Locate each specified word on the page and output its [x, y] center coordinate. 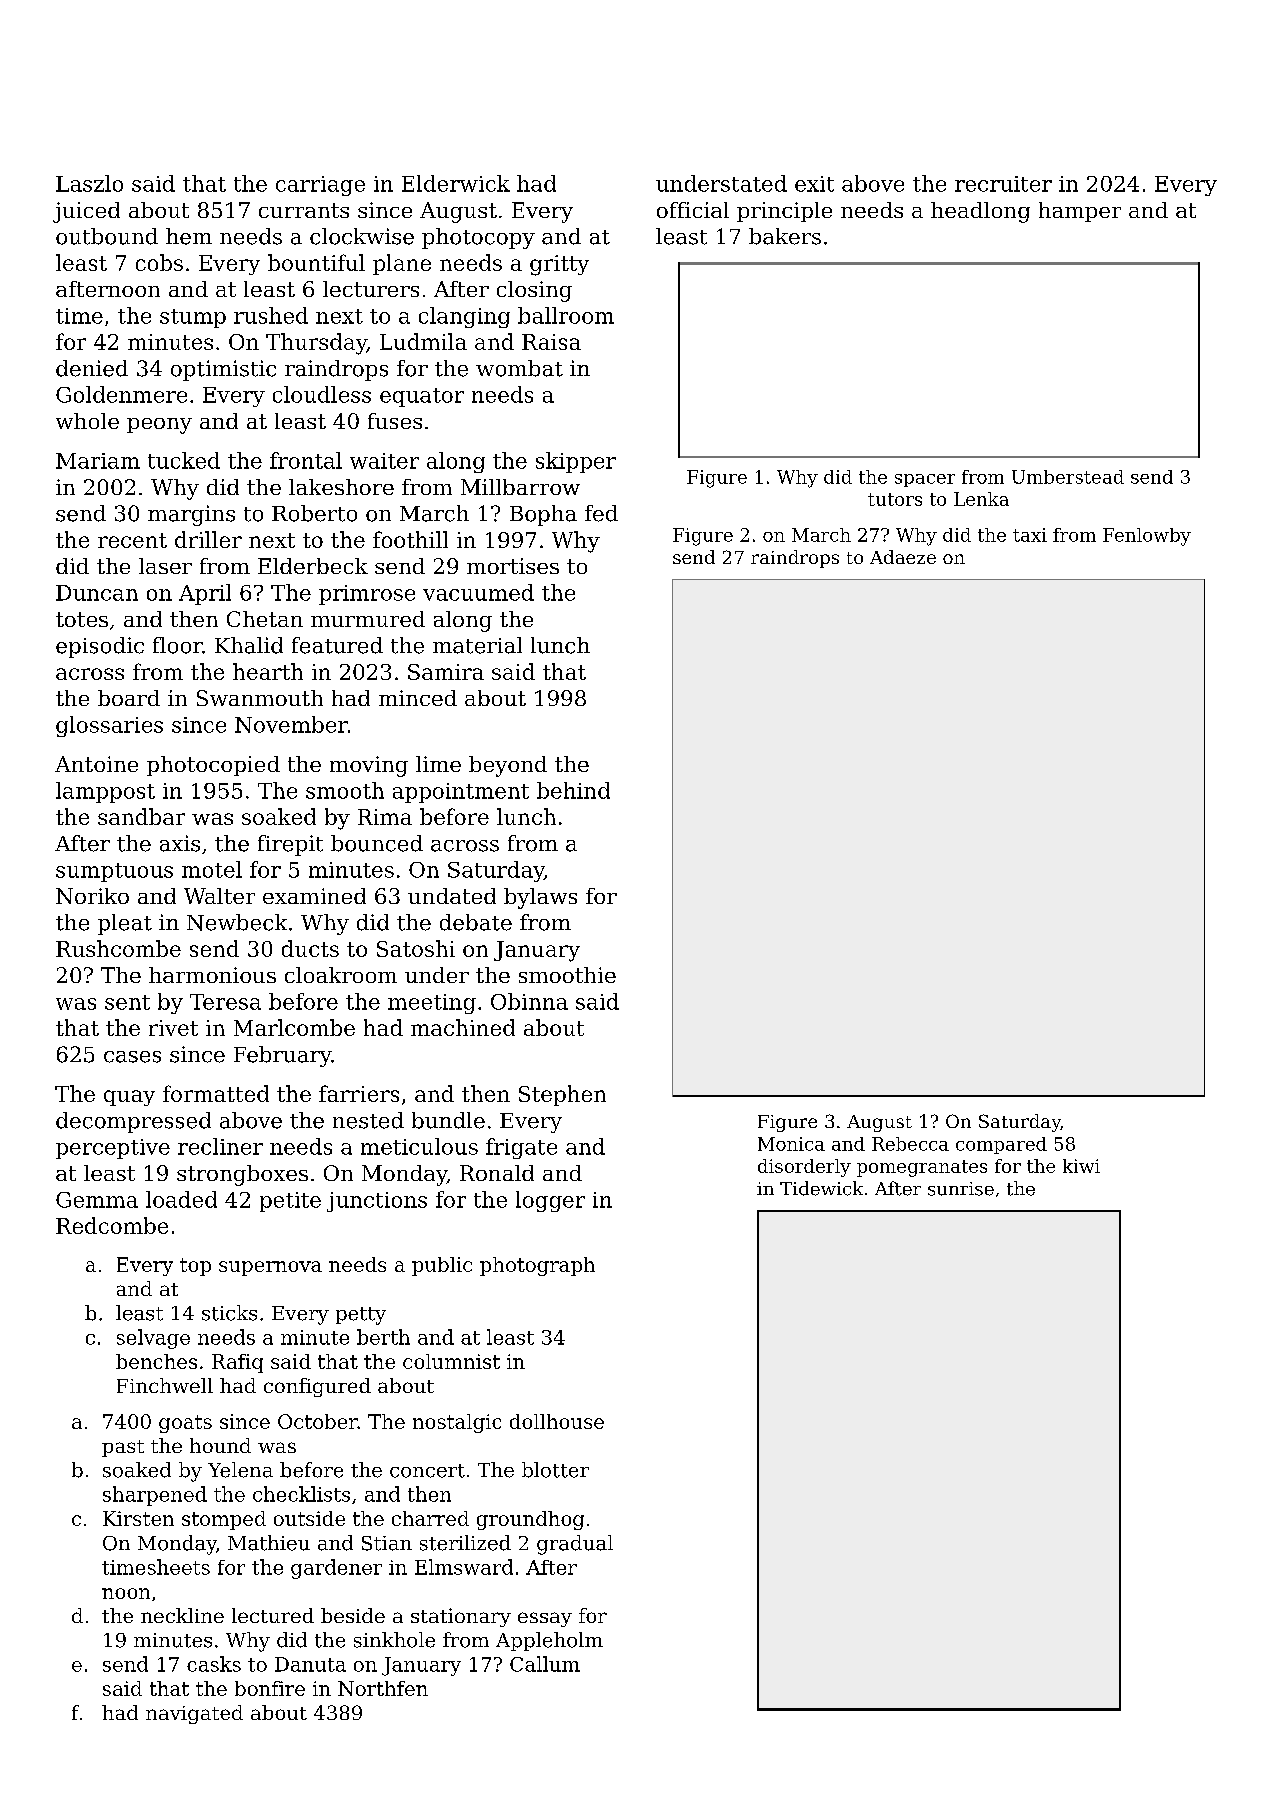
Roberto [314, 513]
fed [601, 513]
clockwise [362, 236]
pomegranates [922, 1168]
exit [814, 184]
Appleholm [549, 1641]
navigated [194, 1714]
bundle [448, 1120]
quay [129, 1098]
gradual [575, 1545]
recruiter [1003, 184]
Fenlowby [1147, 537]
